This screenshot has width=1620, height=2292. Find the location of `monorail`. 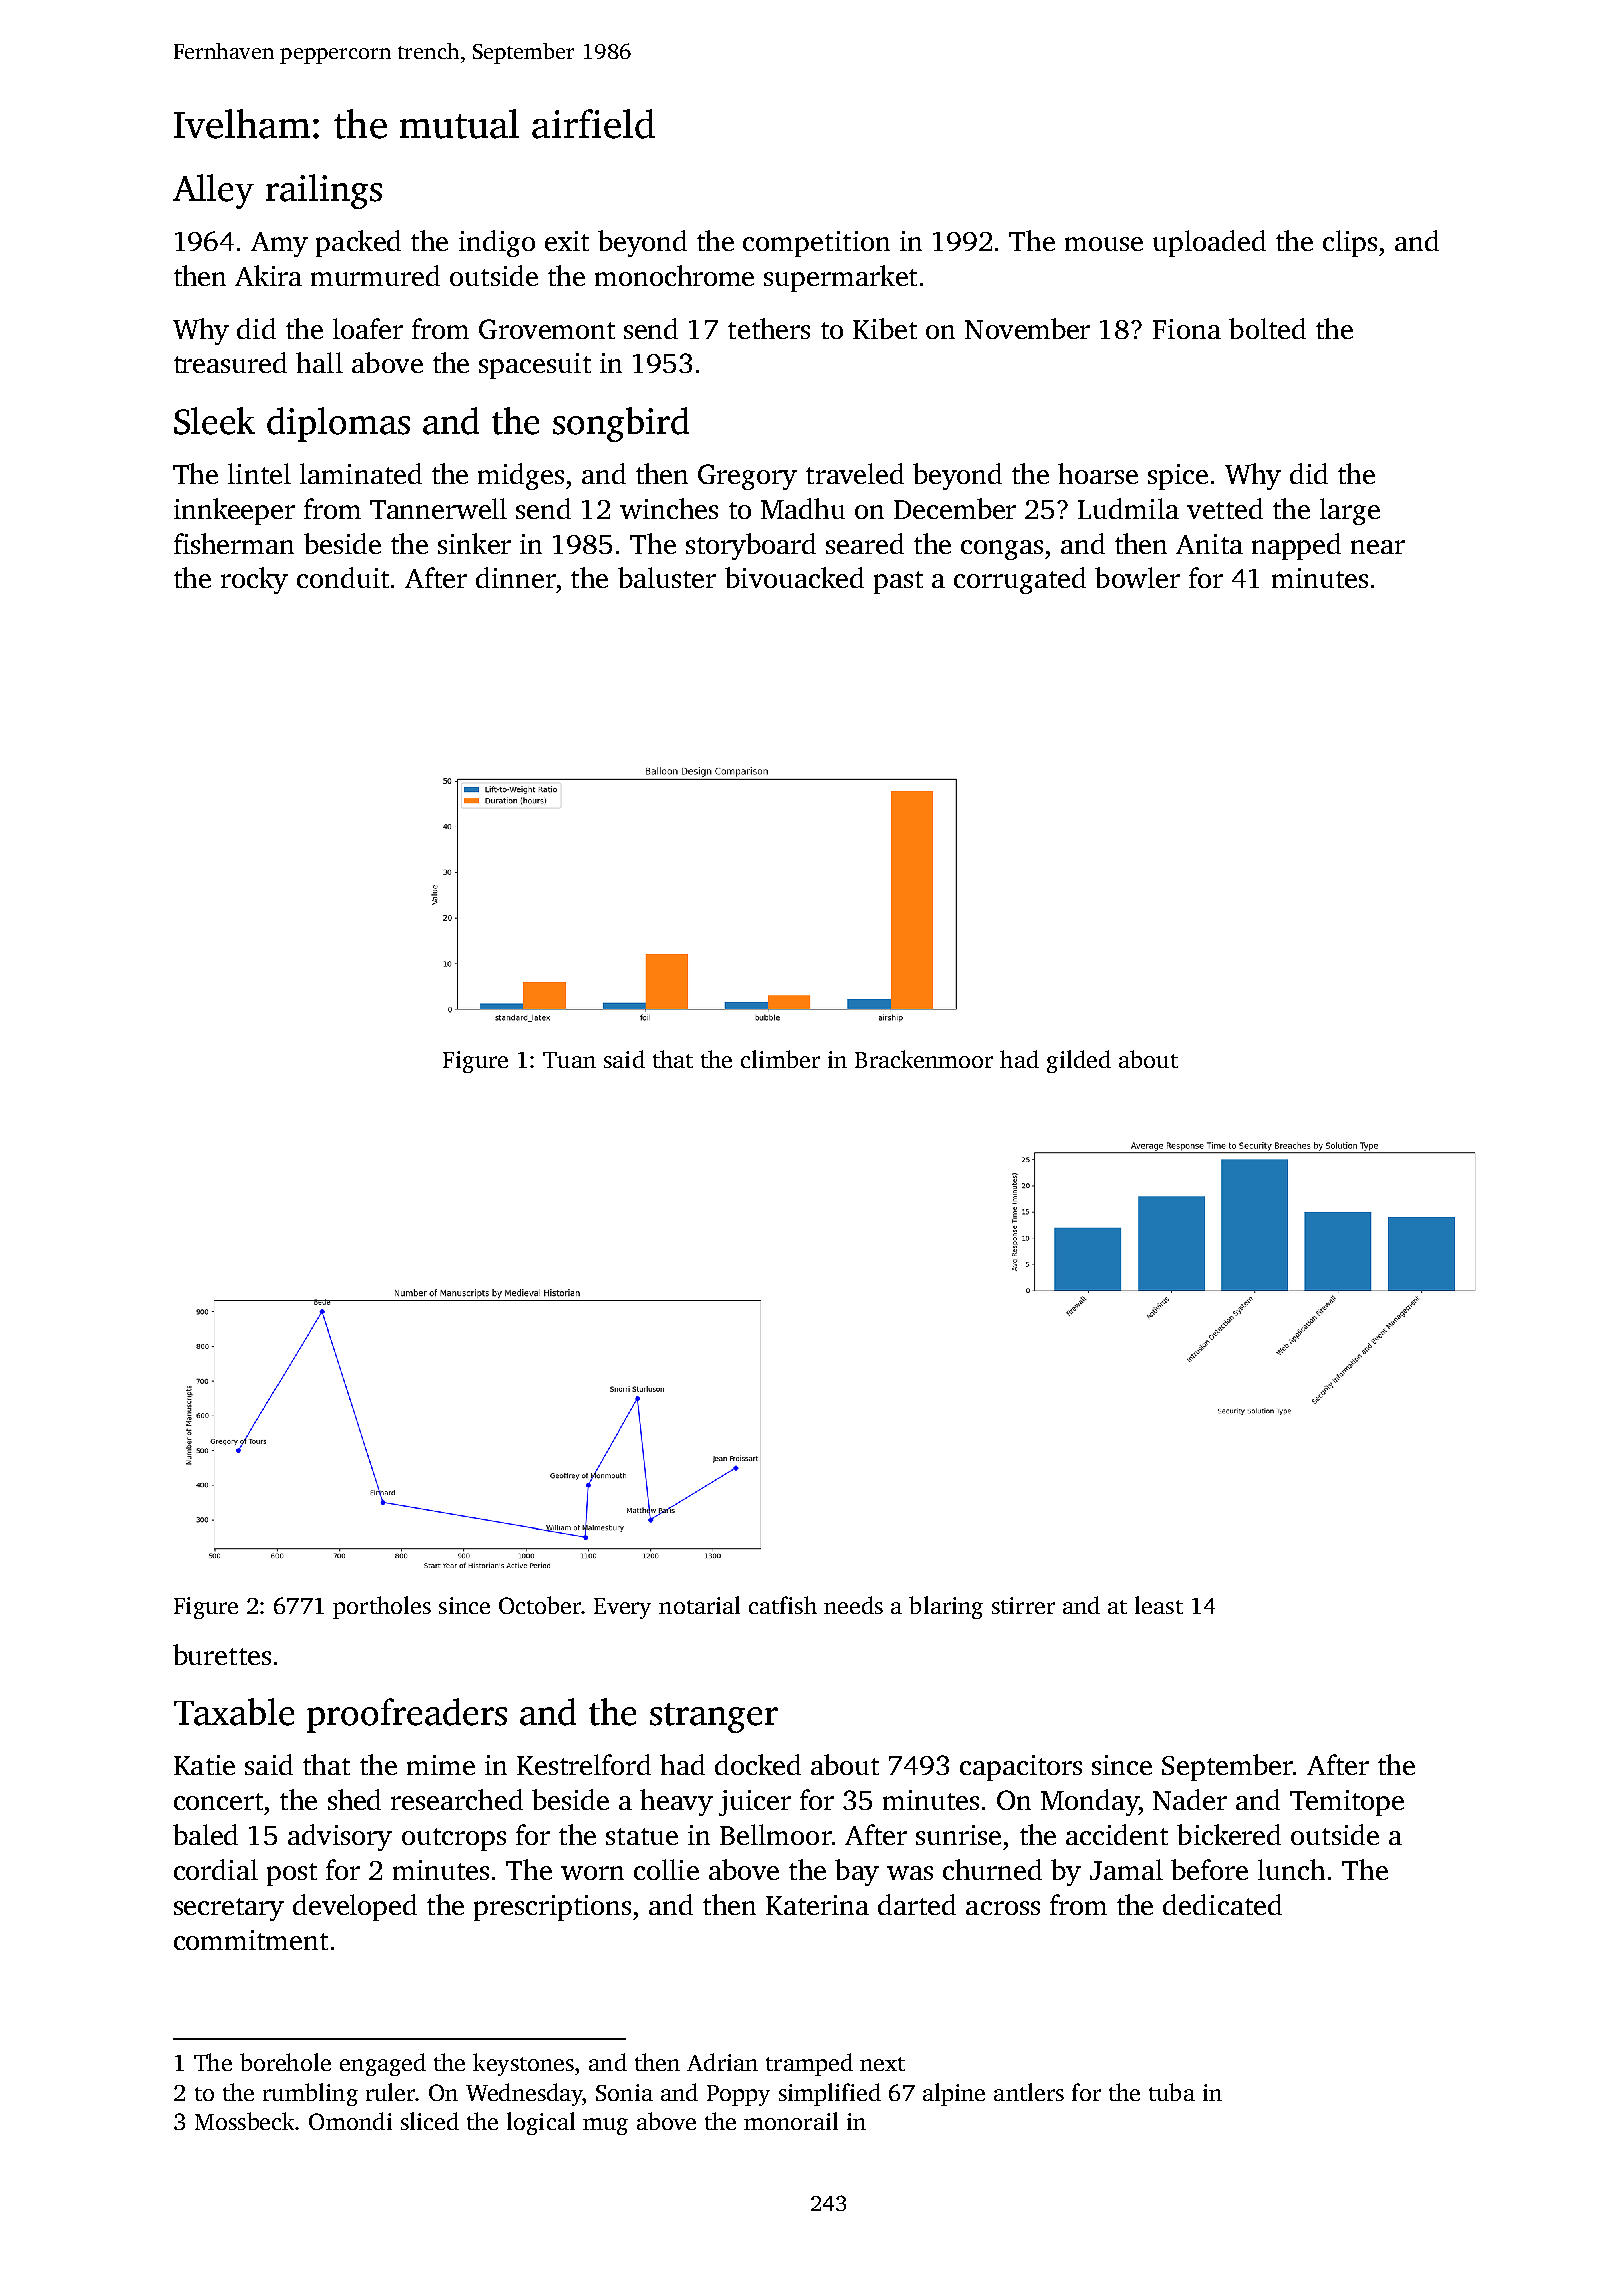

monorail is located at coordinates (791, 2121).
